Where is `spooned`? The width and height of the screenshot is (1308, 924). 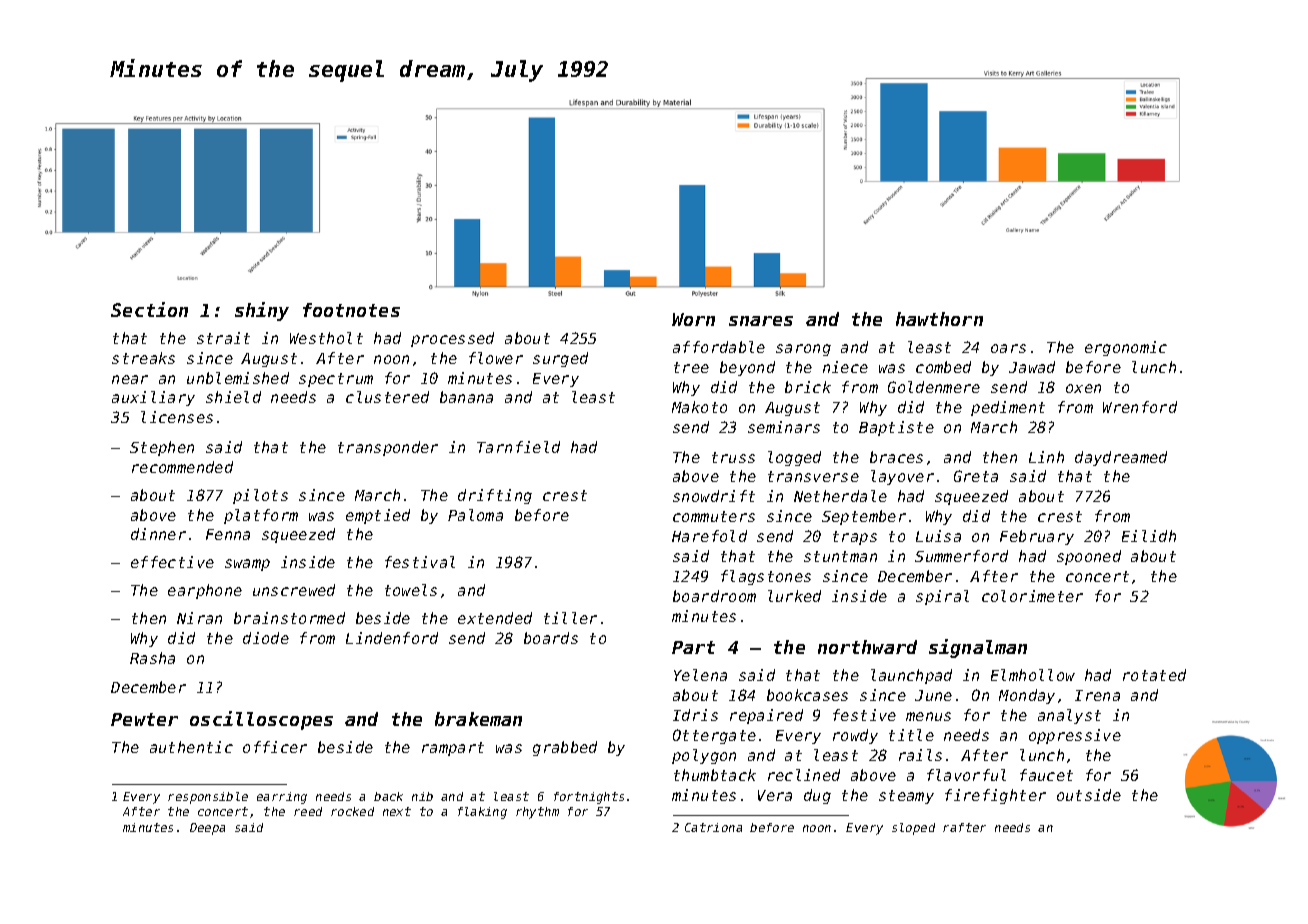 spooned is located at coordinates (1089, 557).
